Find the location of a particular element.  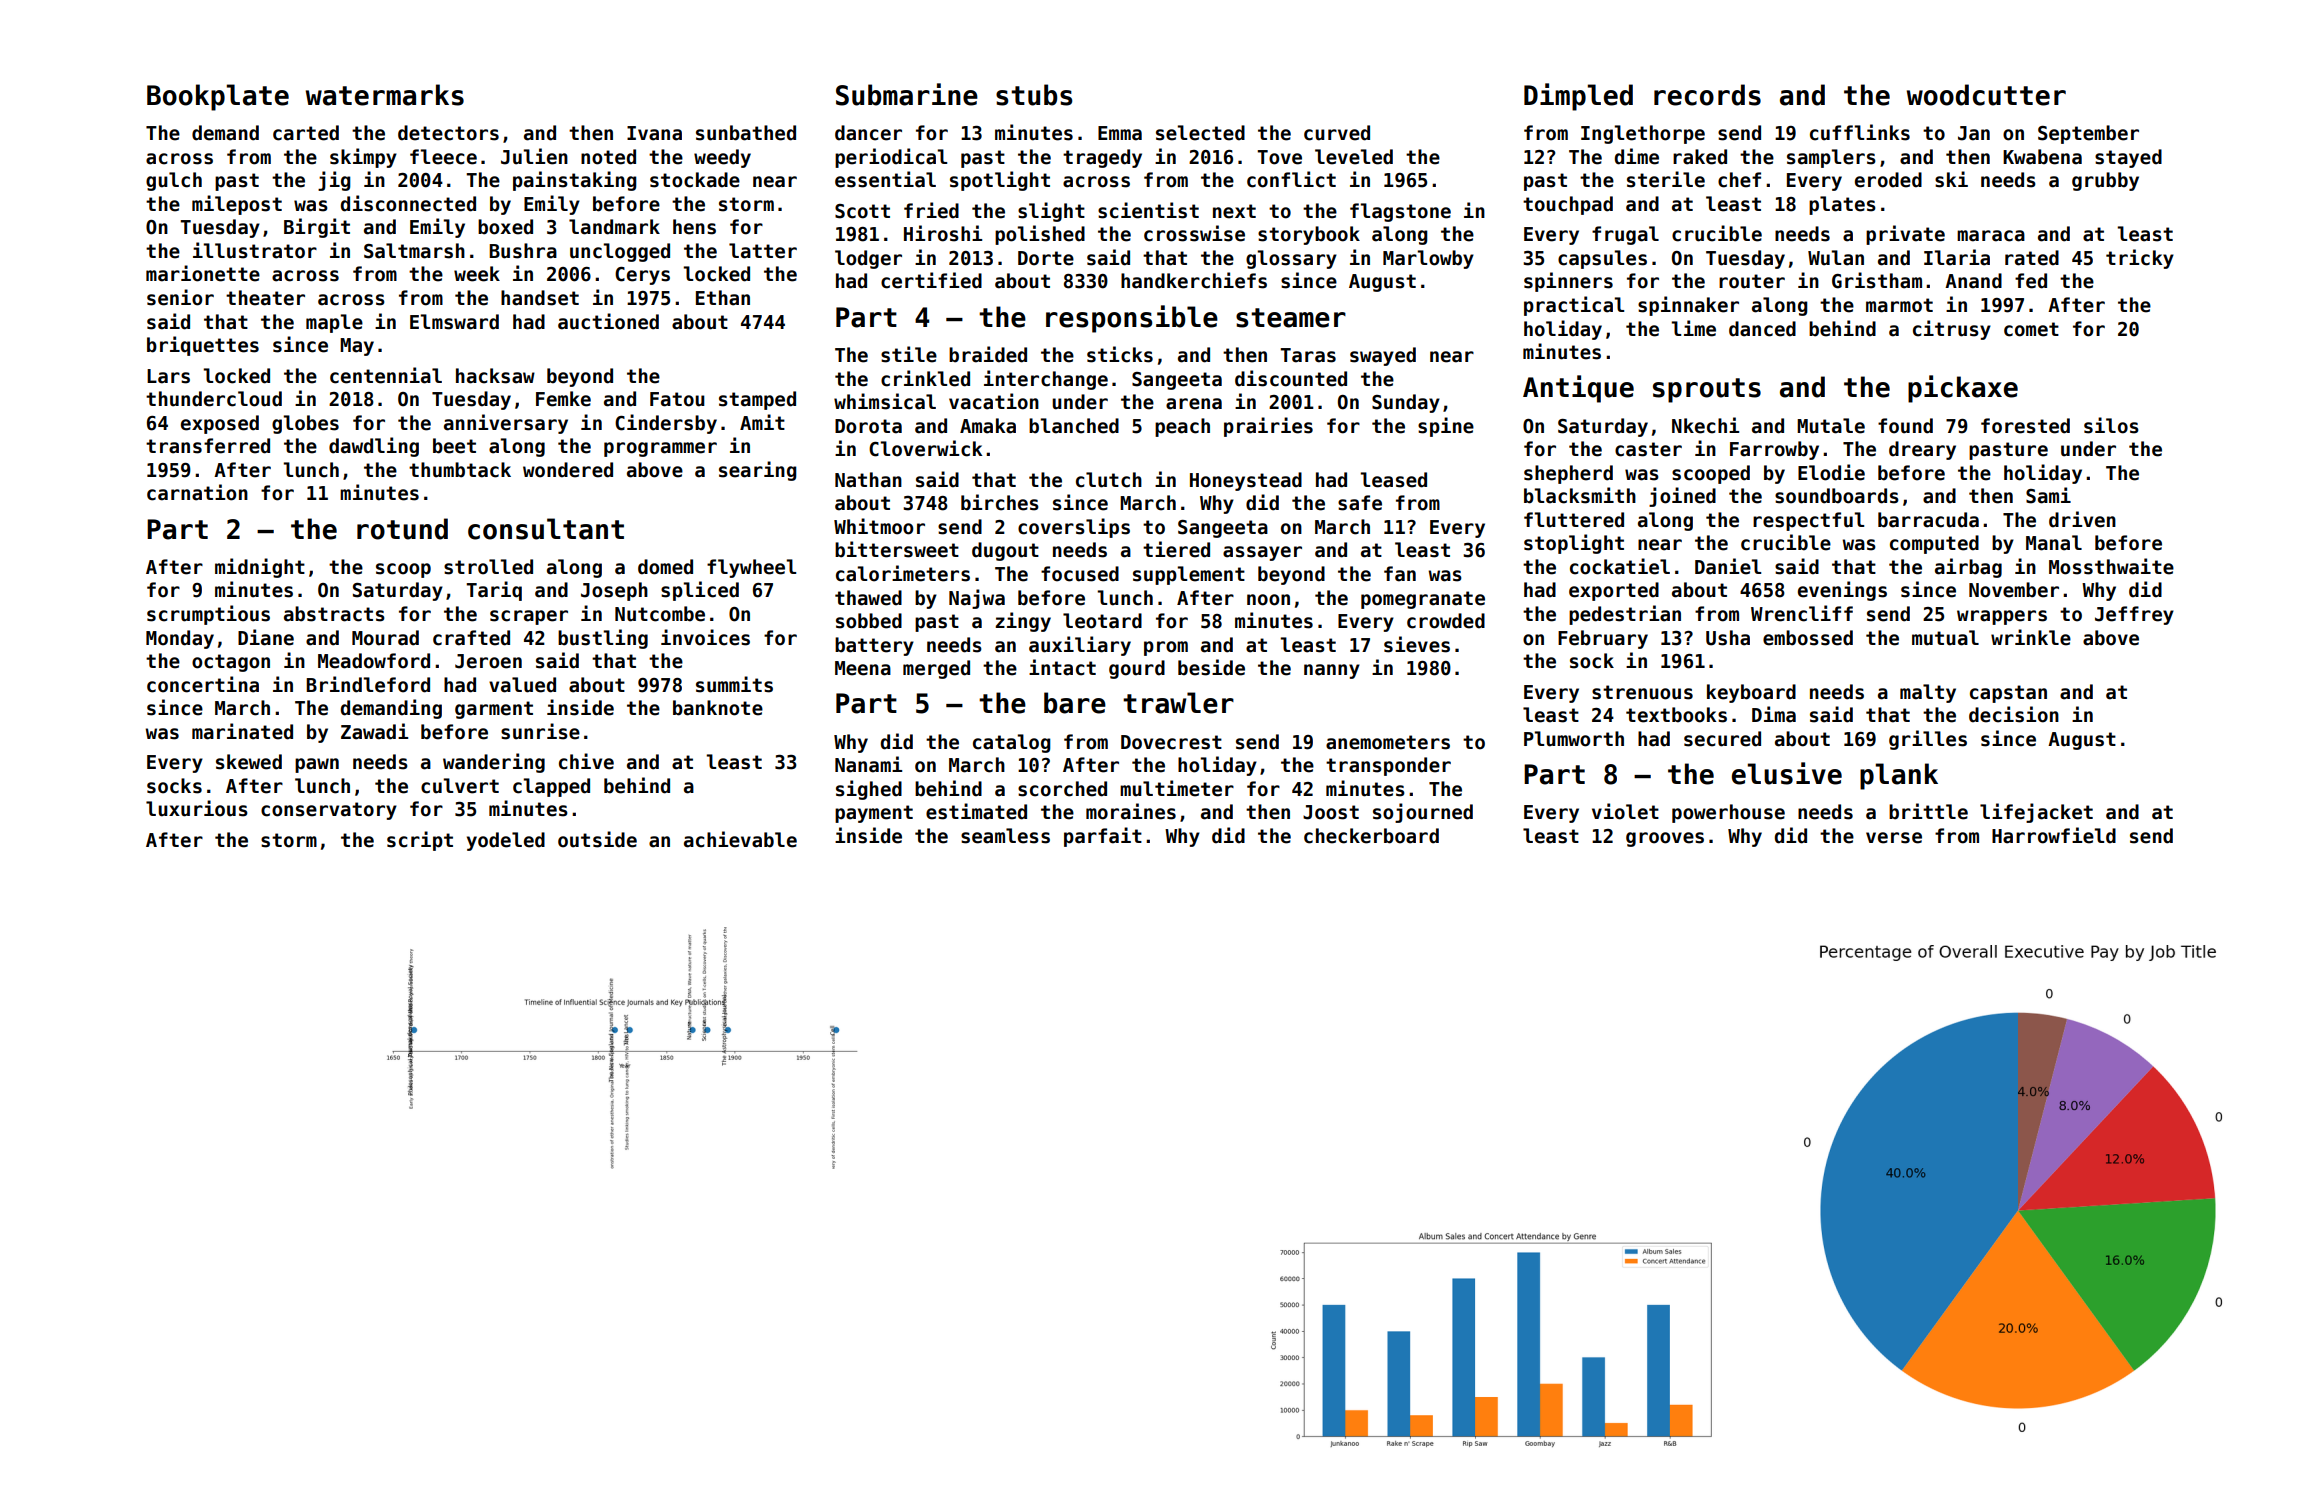

skewed is located at coordinates (249, 762).
